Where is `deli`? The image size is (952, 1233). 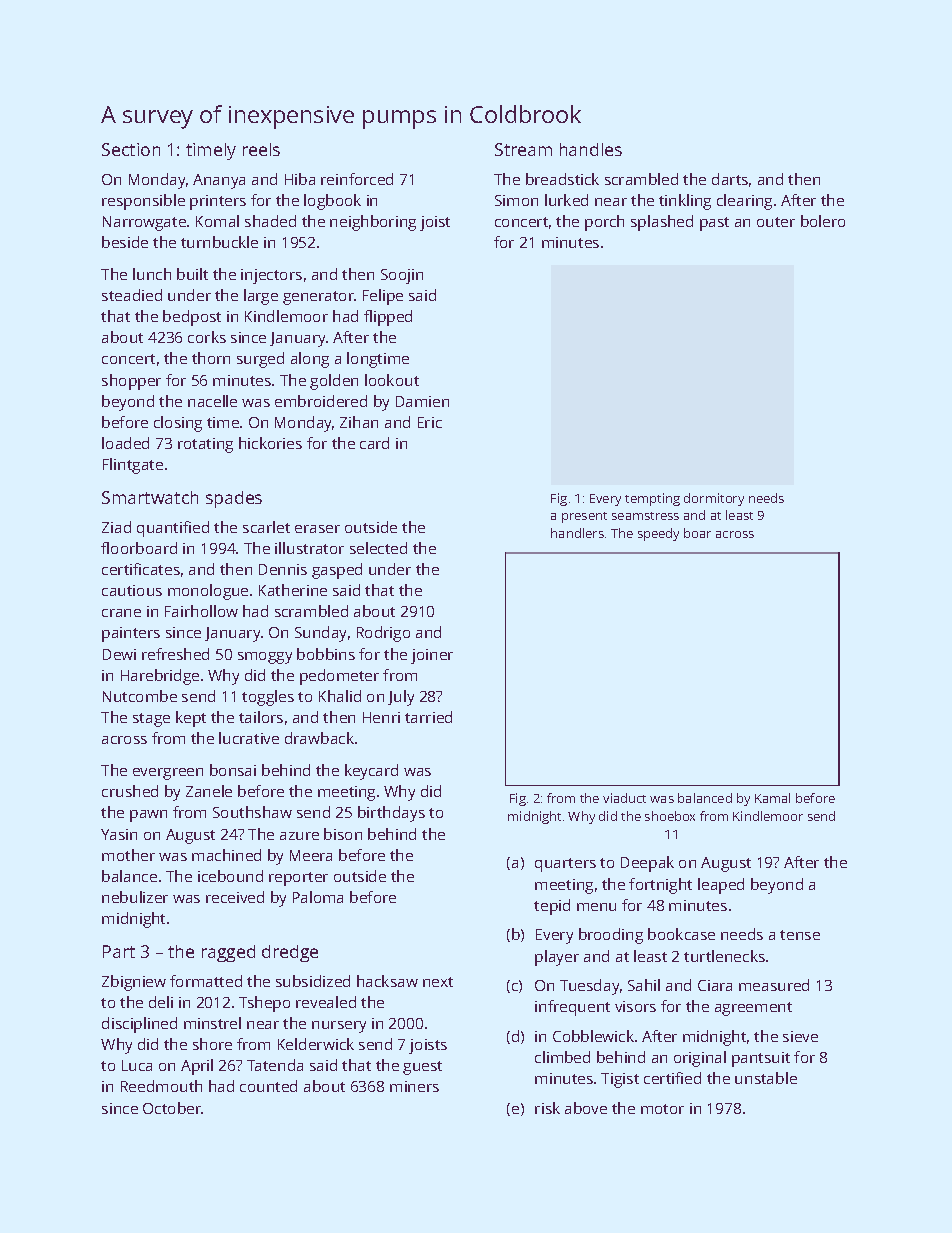
deli is located at coordinates (161, 1002).
